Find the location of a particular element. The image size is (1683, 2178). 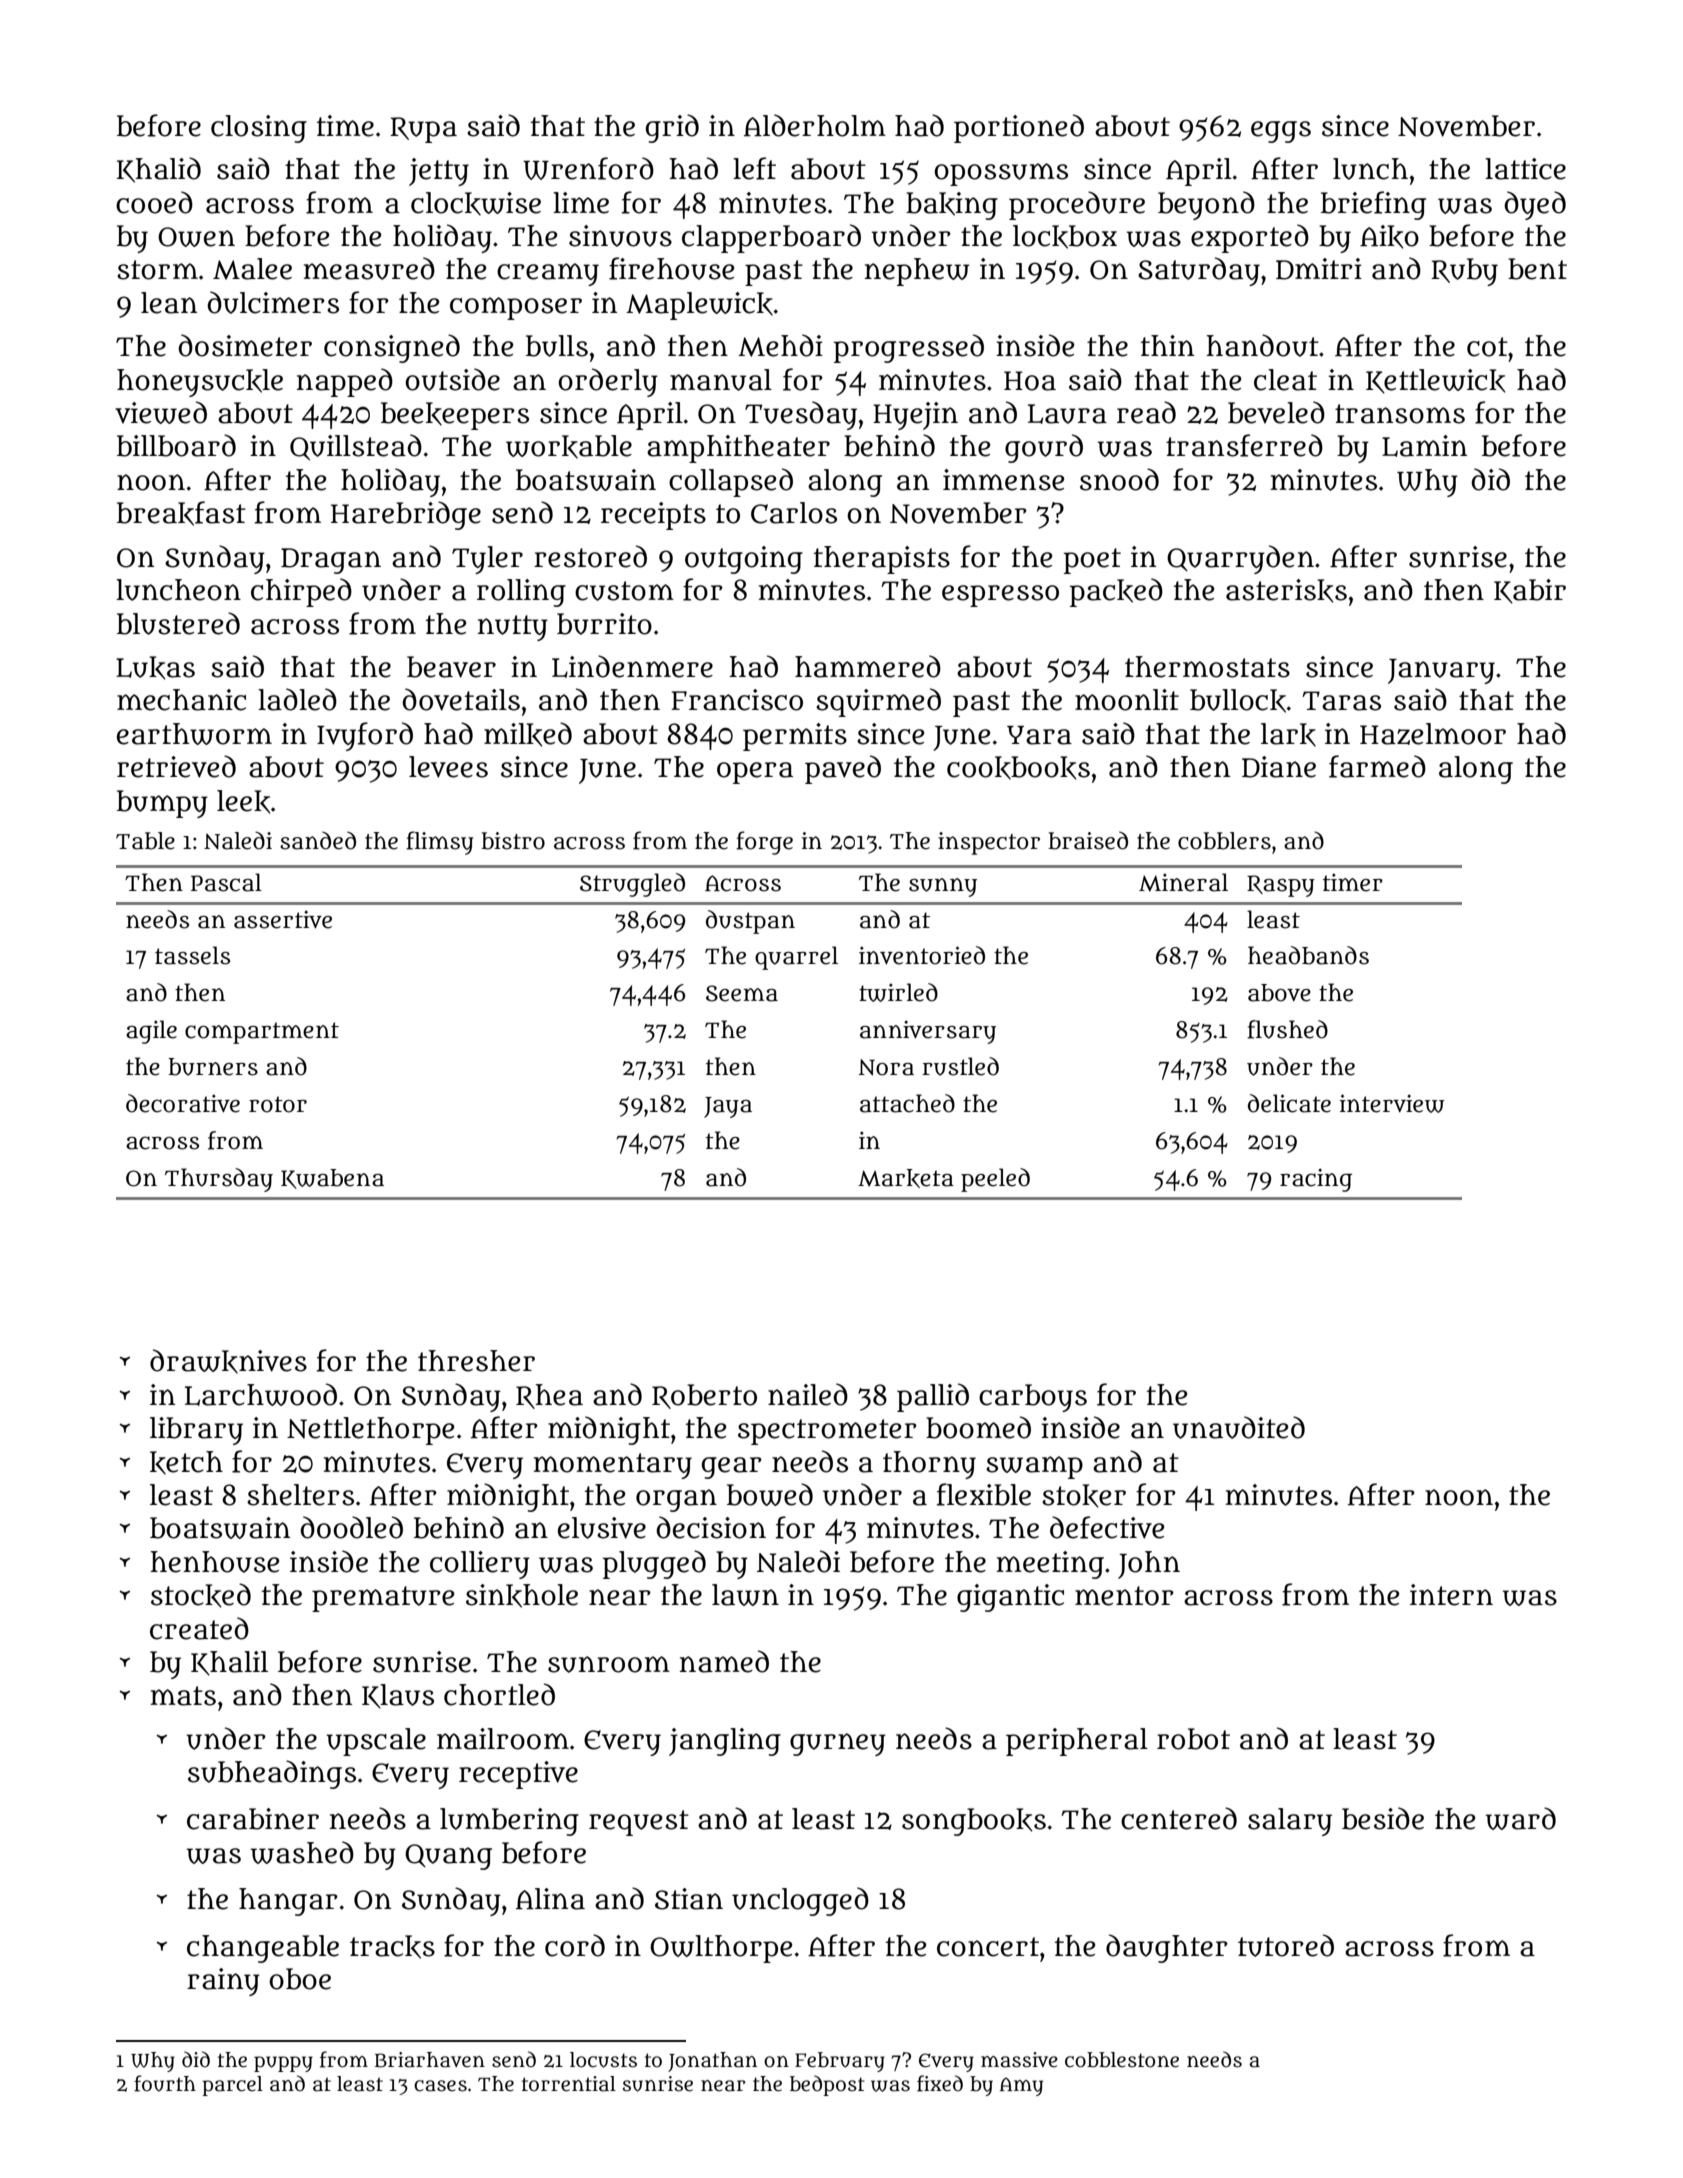

bedpost is located at coordinates (827, 2085).
